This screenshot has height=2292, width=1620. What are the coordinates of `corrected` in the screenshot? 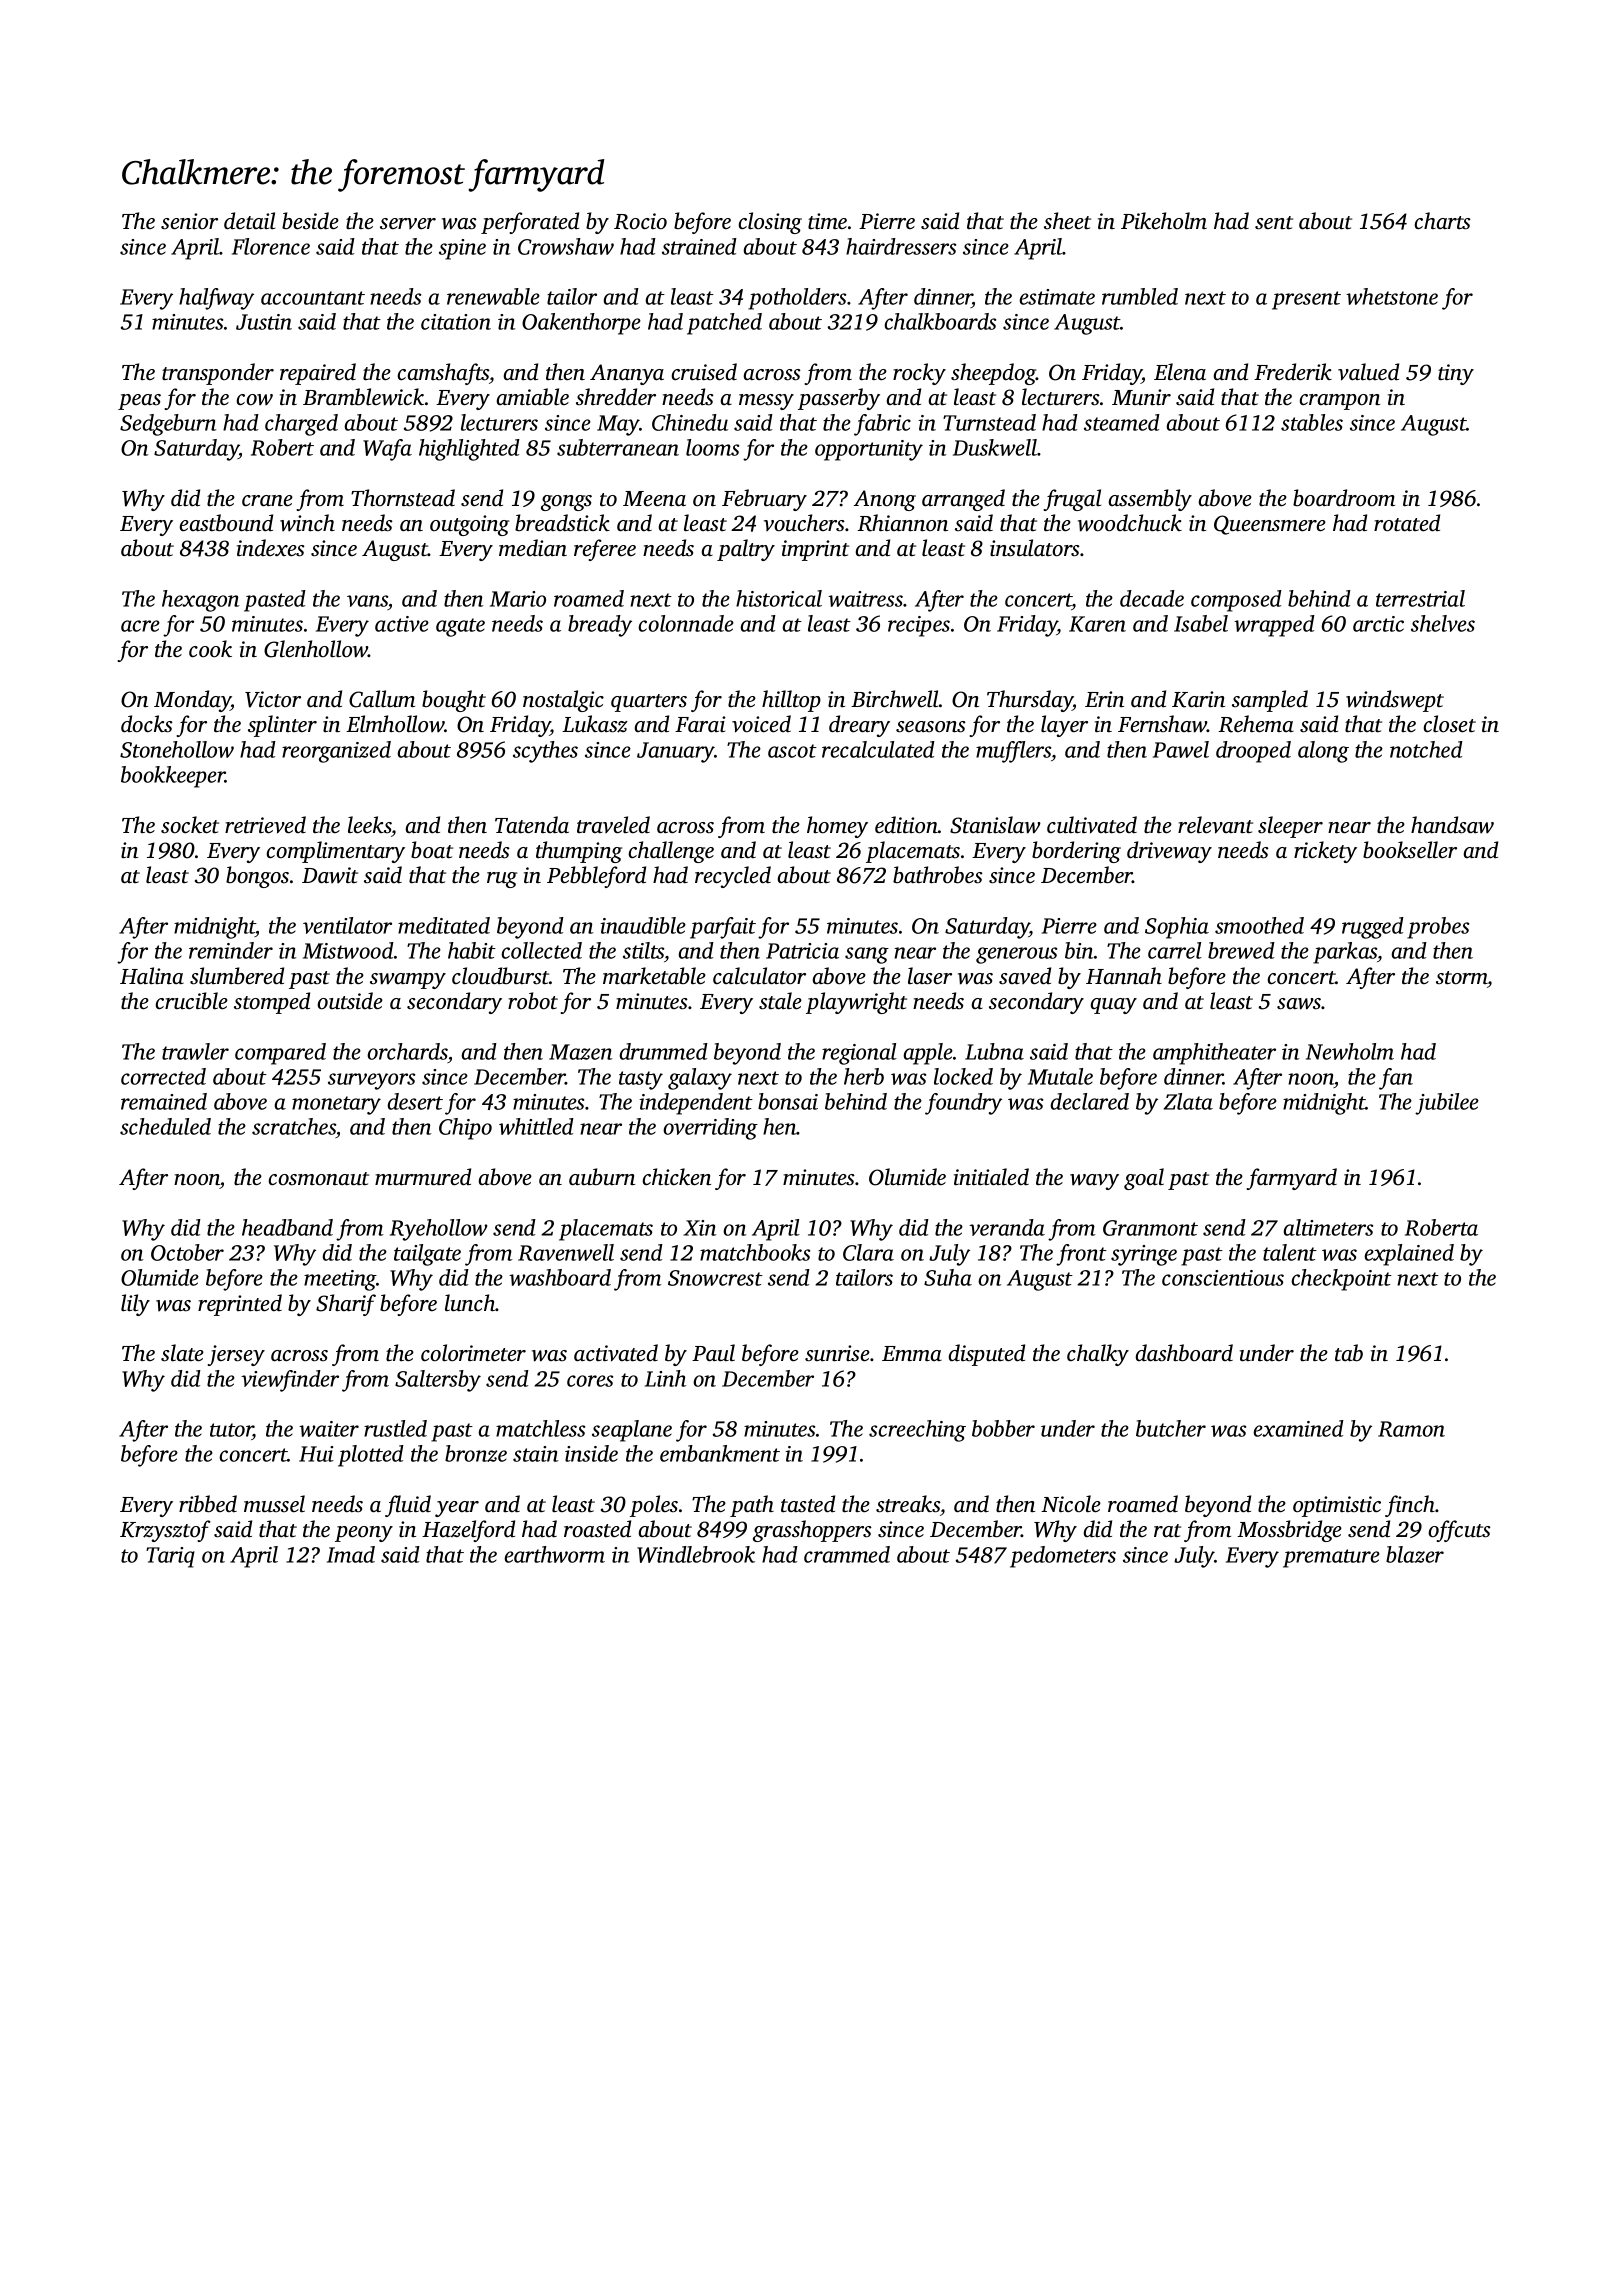 It's located at (163, 1076).
